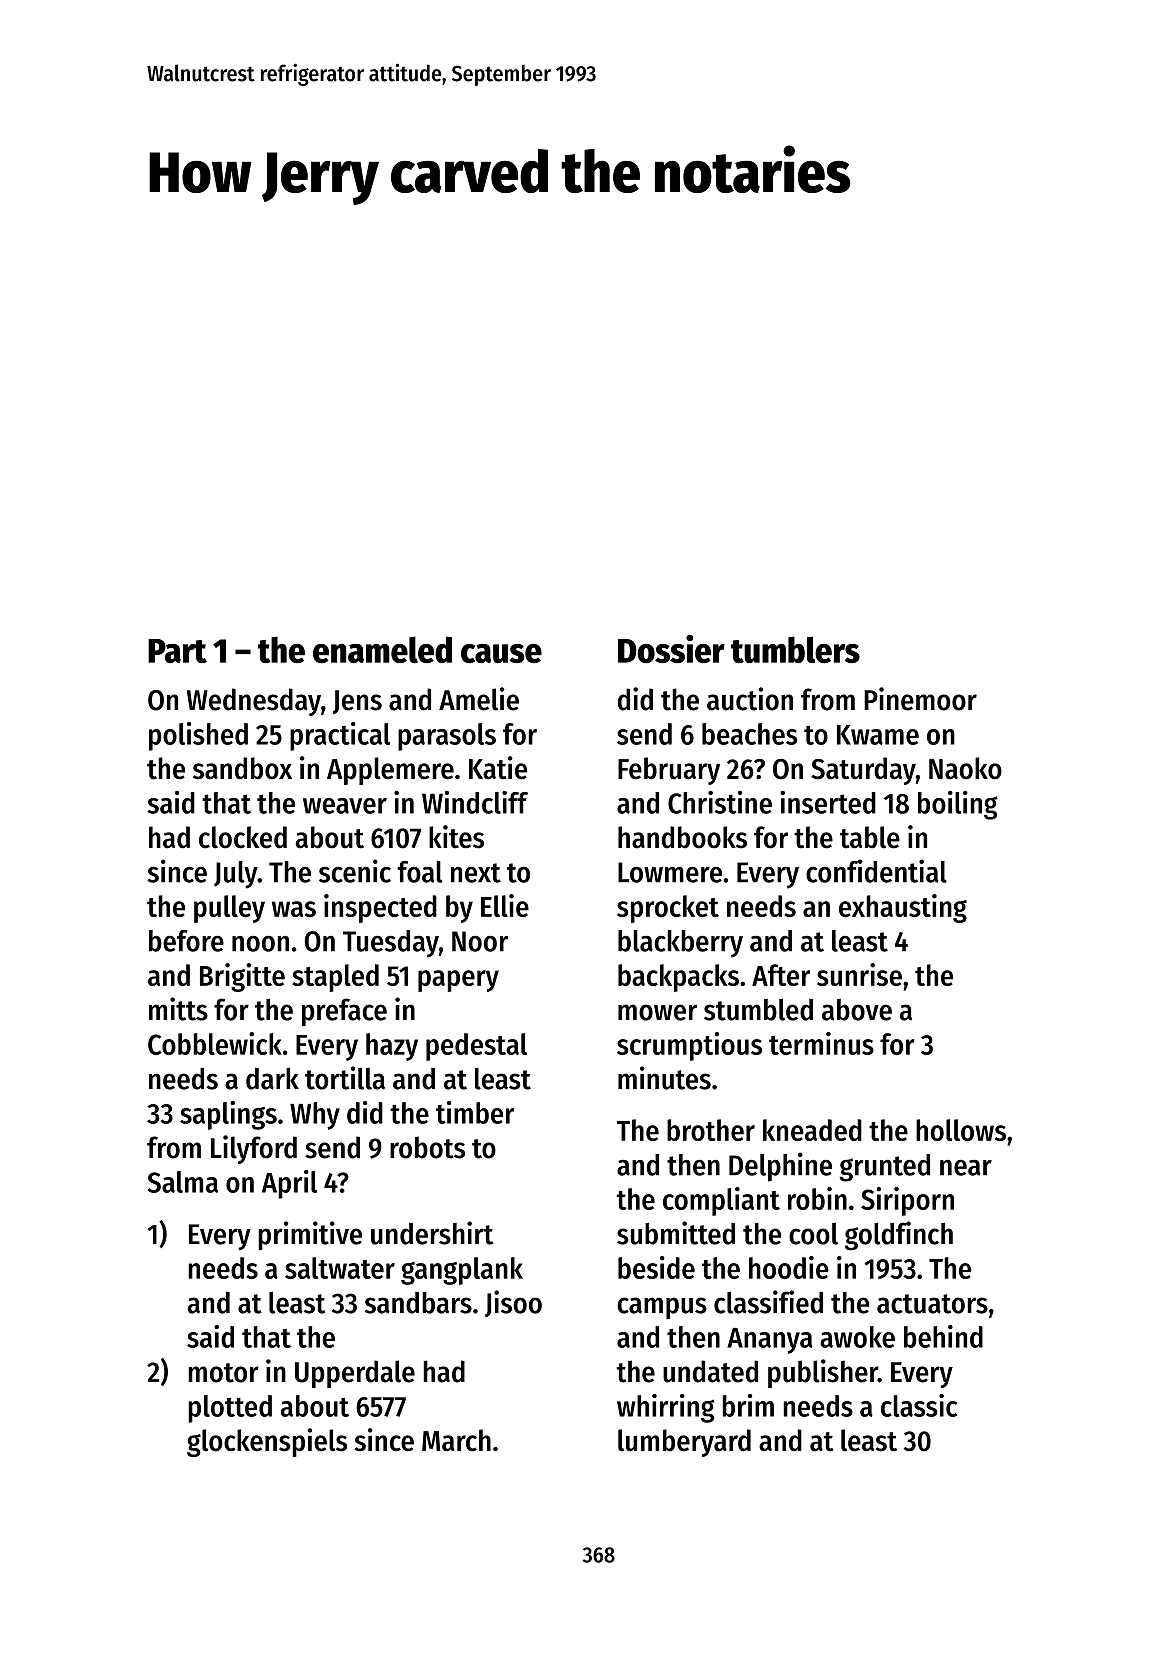  I want to click on submitted, so click(676, 1233).
